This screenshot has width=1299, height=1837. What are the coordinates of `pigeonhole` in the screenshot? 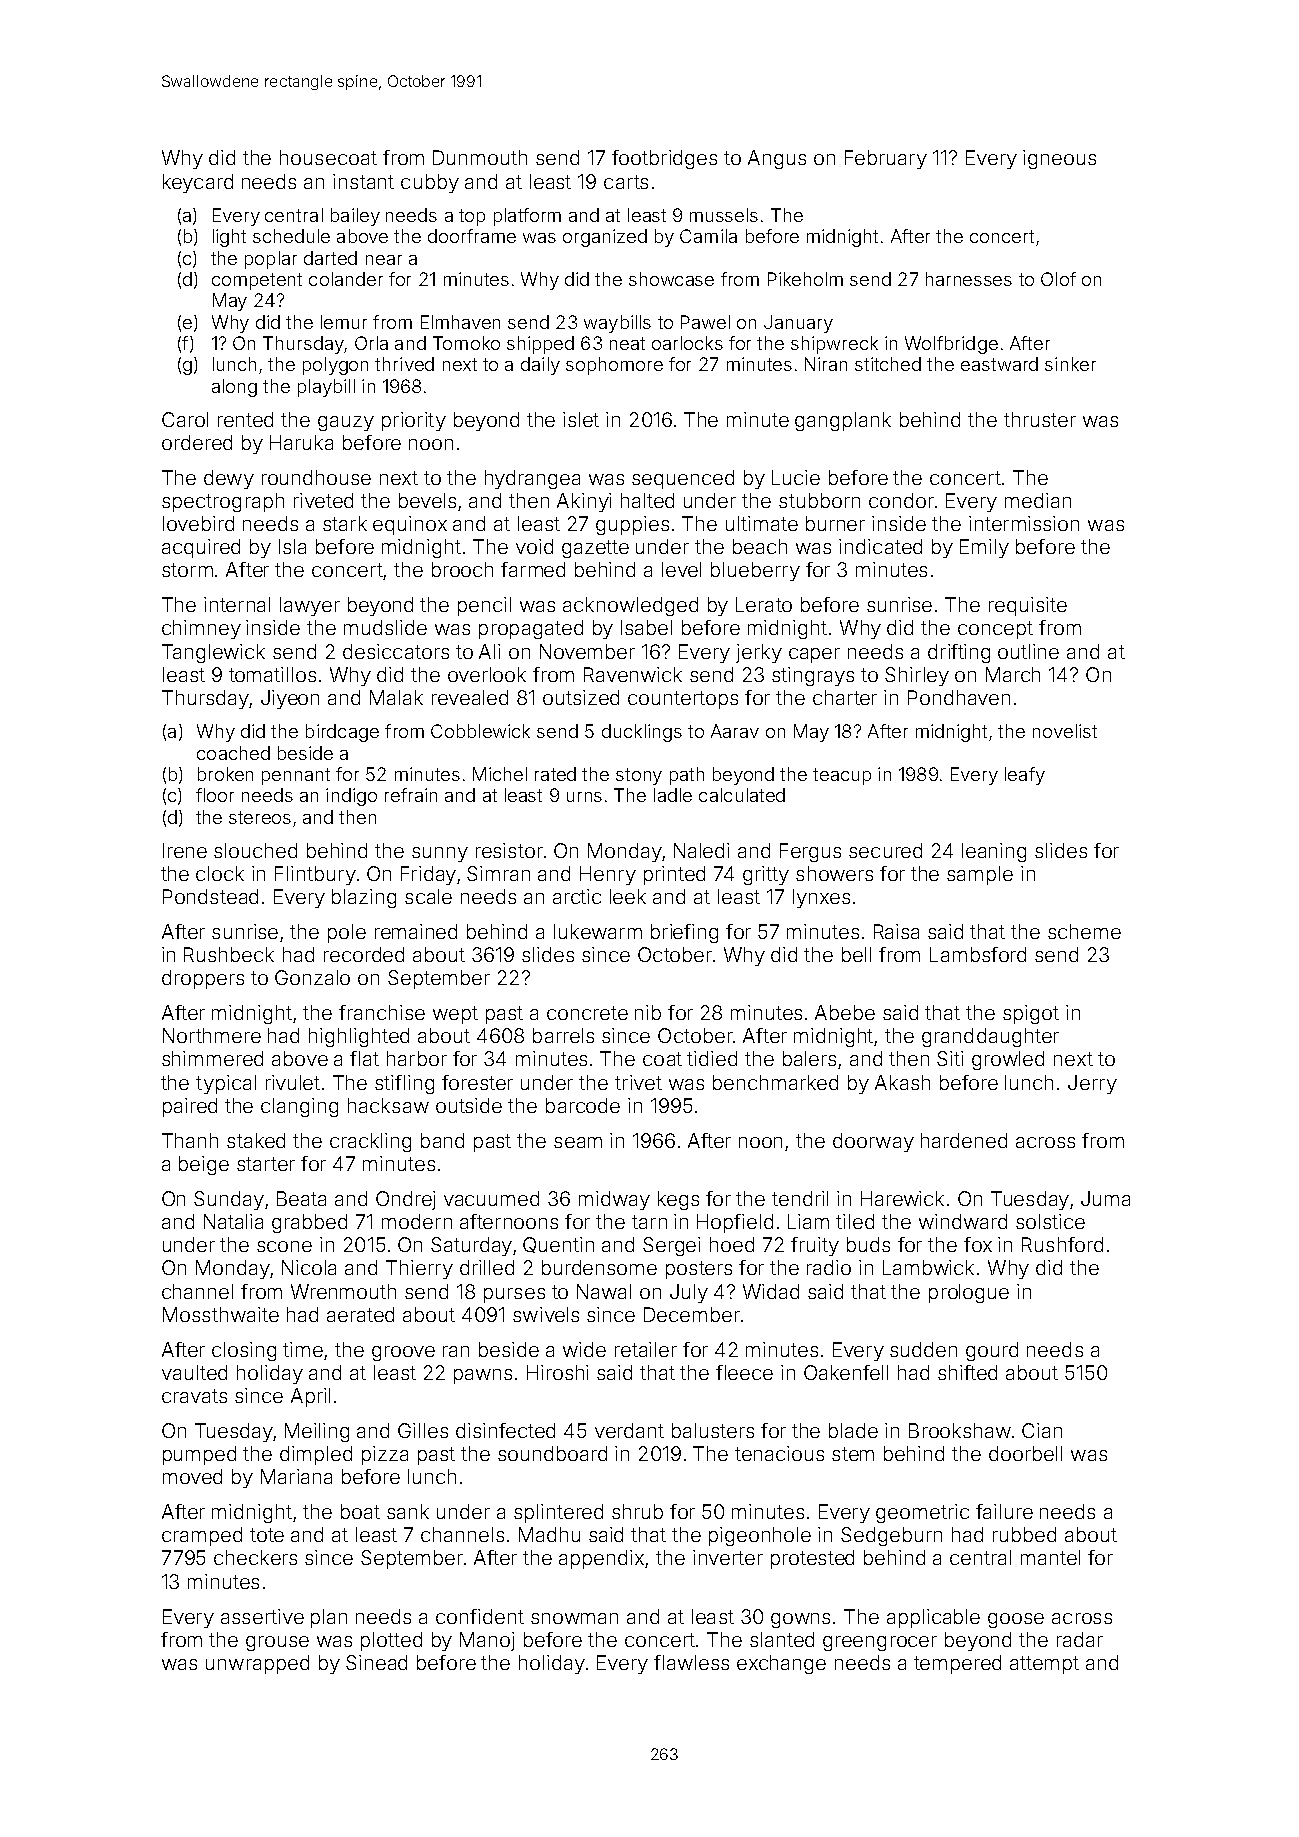 It's located at (760, 1536).
